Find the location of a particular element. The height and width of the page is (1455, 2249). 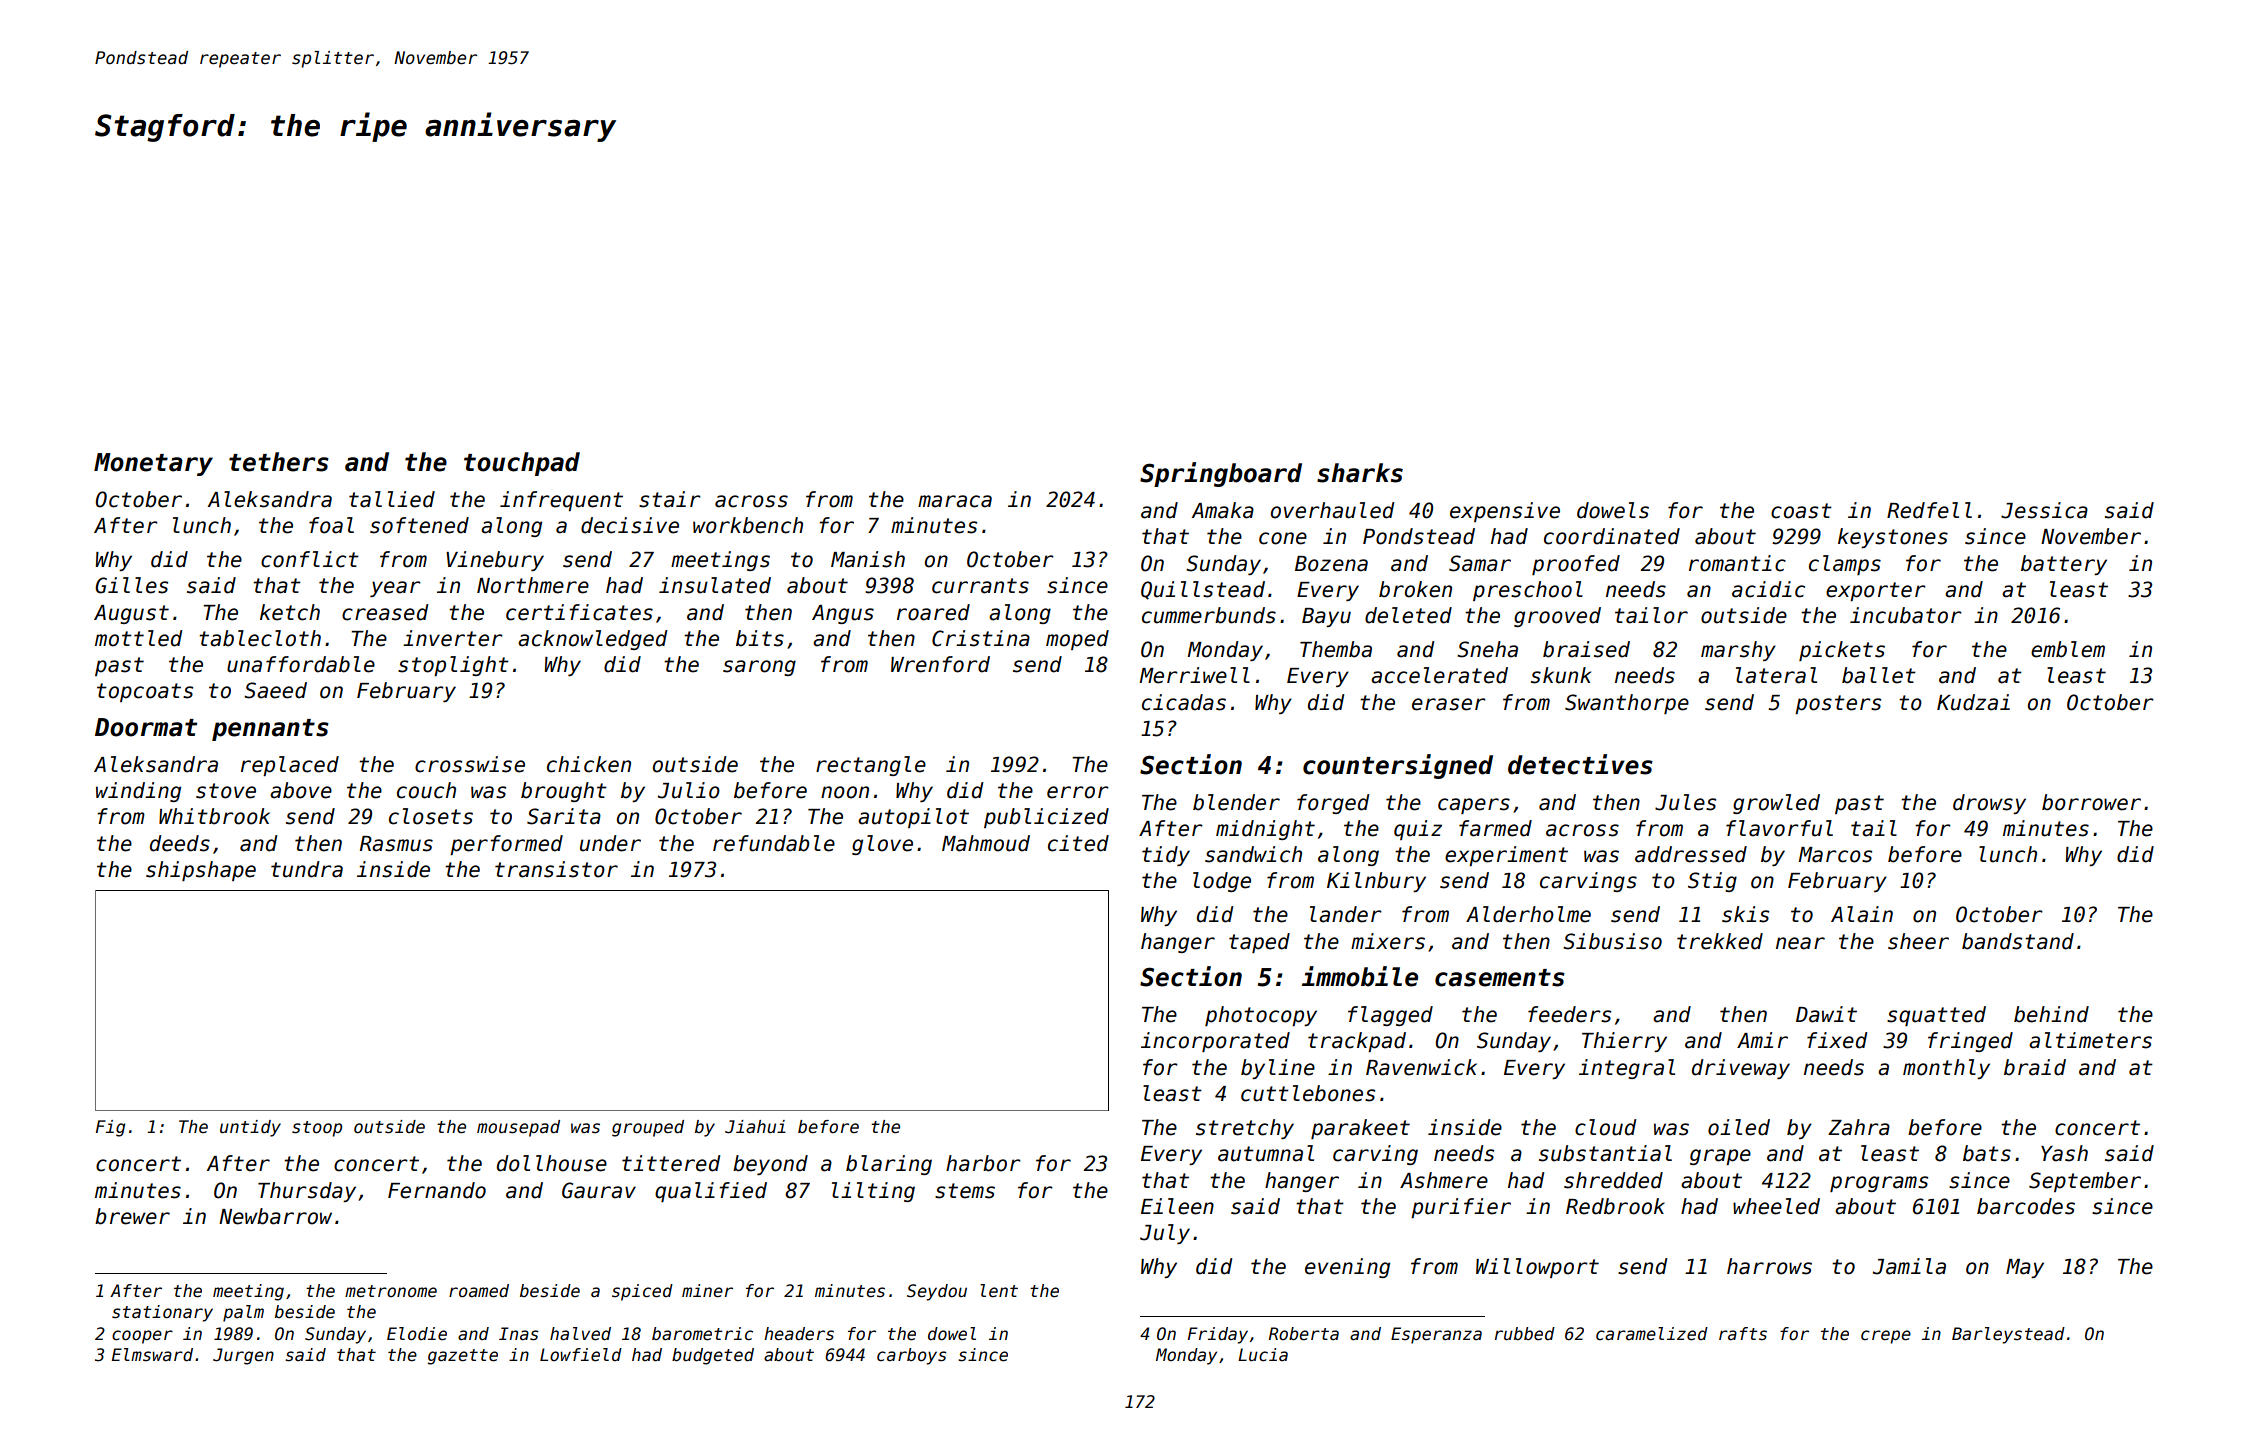

Springboard is located at coordinates (1221, 474).
